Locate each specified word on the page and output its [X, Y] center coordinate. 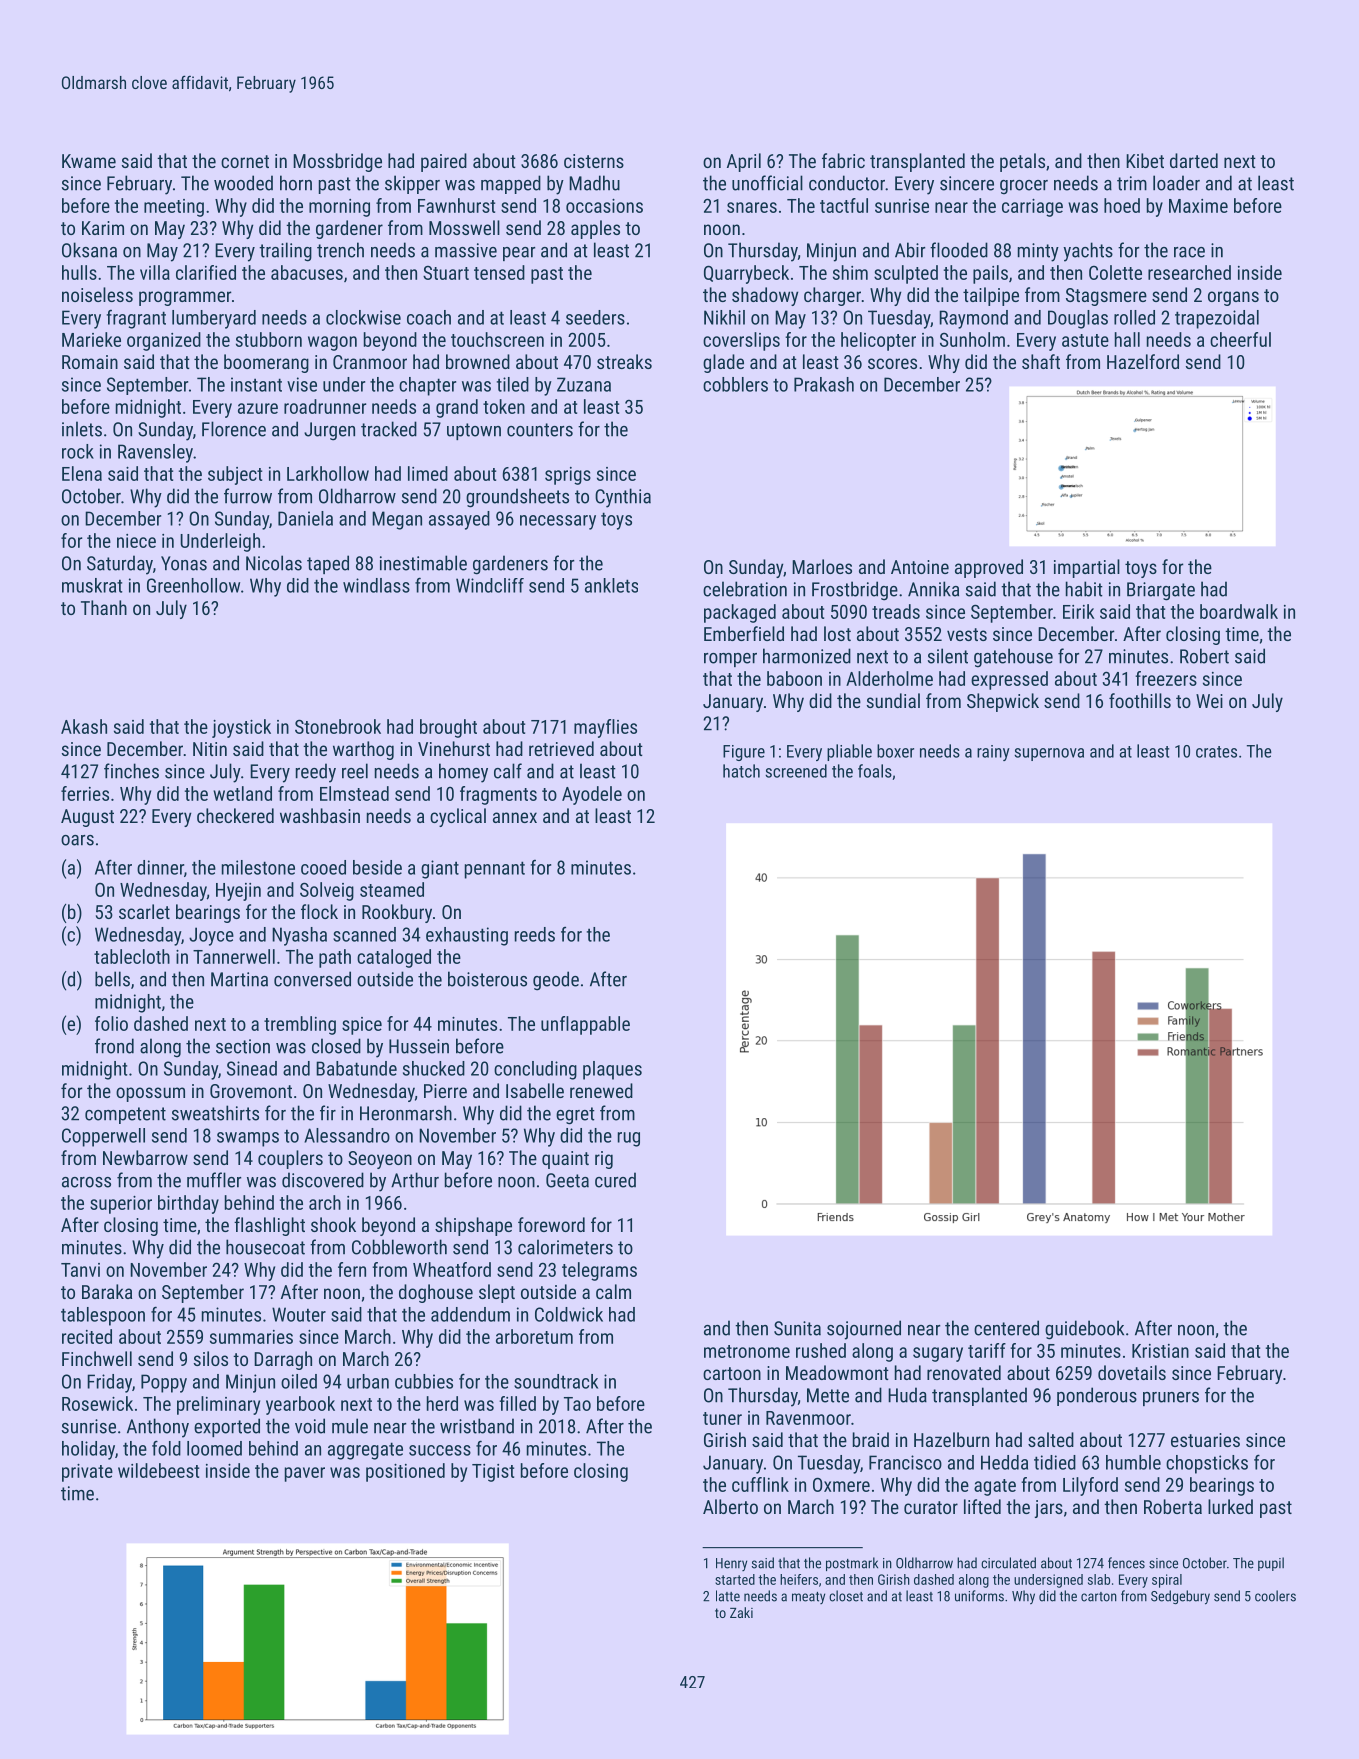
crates [1216, 752]
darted [1194, 160]
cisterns [594, 161]
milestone [258, 867]
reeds [535, 934]
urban [368, 1381]
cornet [245, 161]
